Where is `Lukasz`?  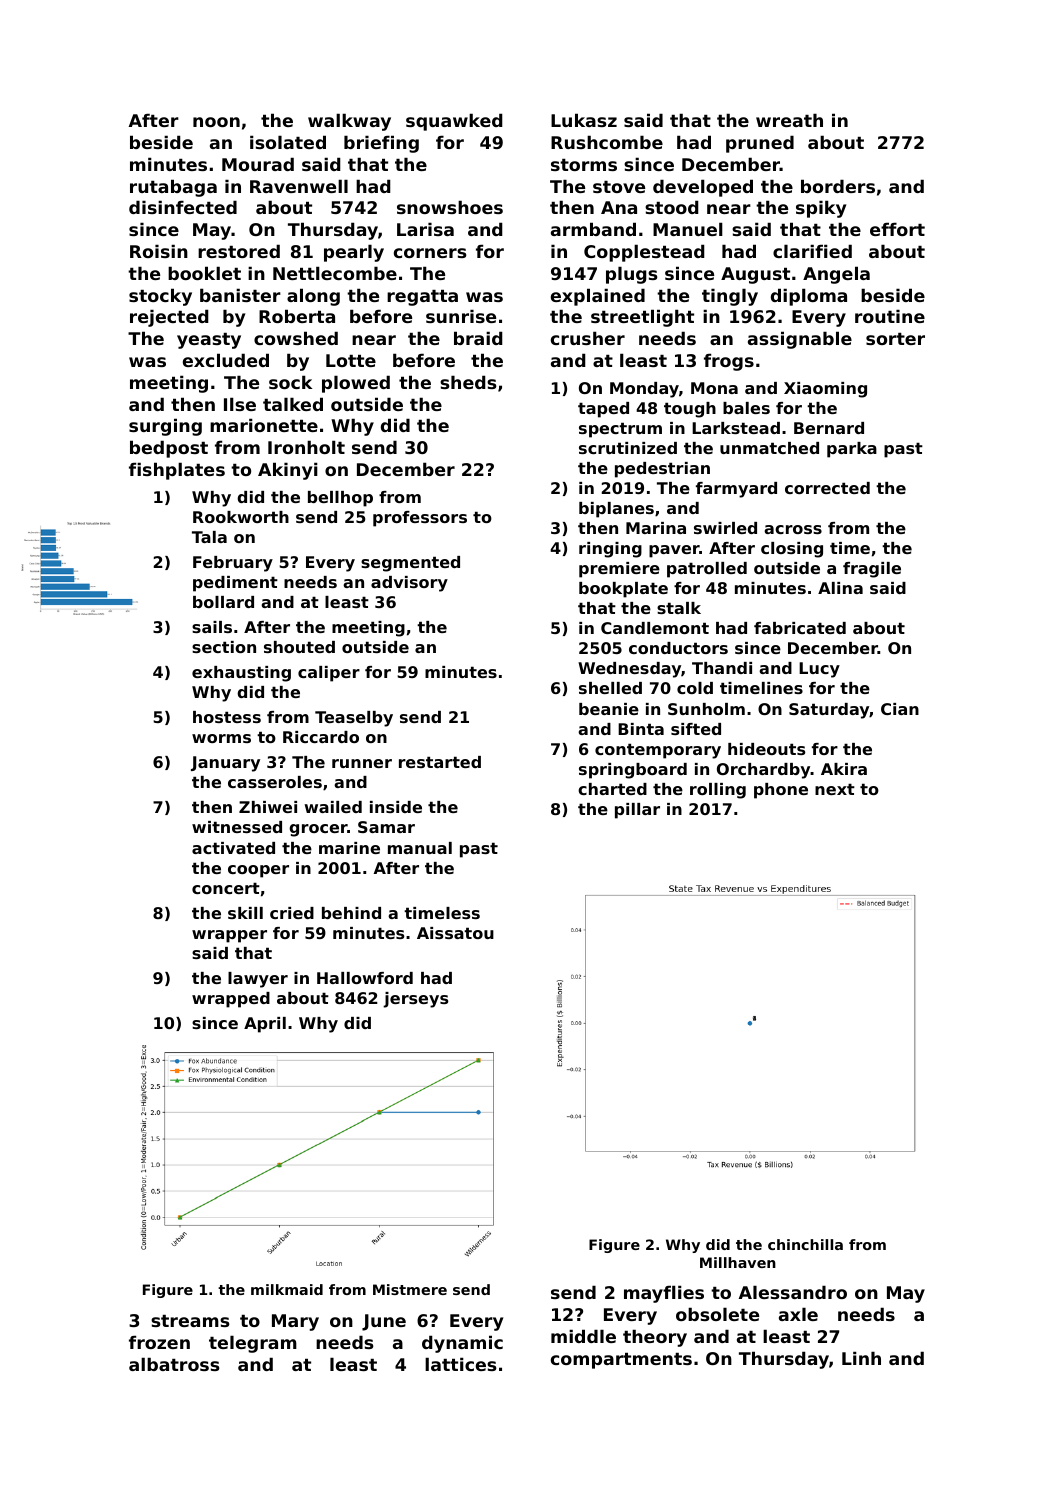
Lukasz is located at coordinates (584, 120).
